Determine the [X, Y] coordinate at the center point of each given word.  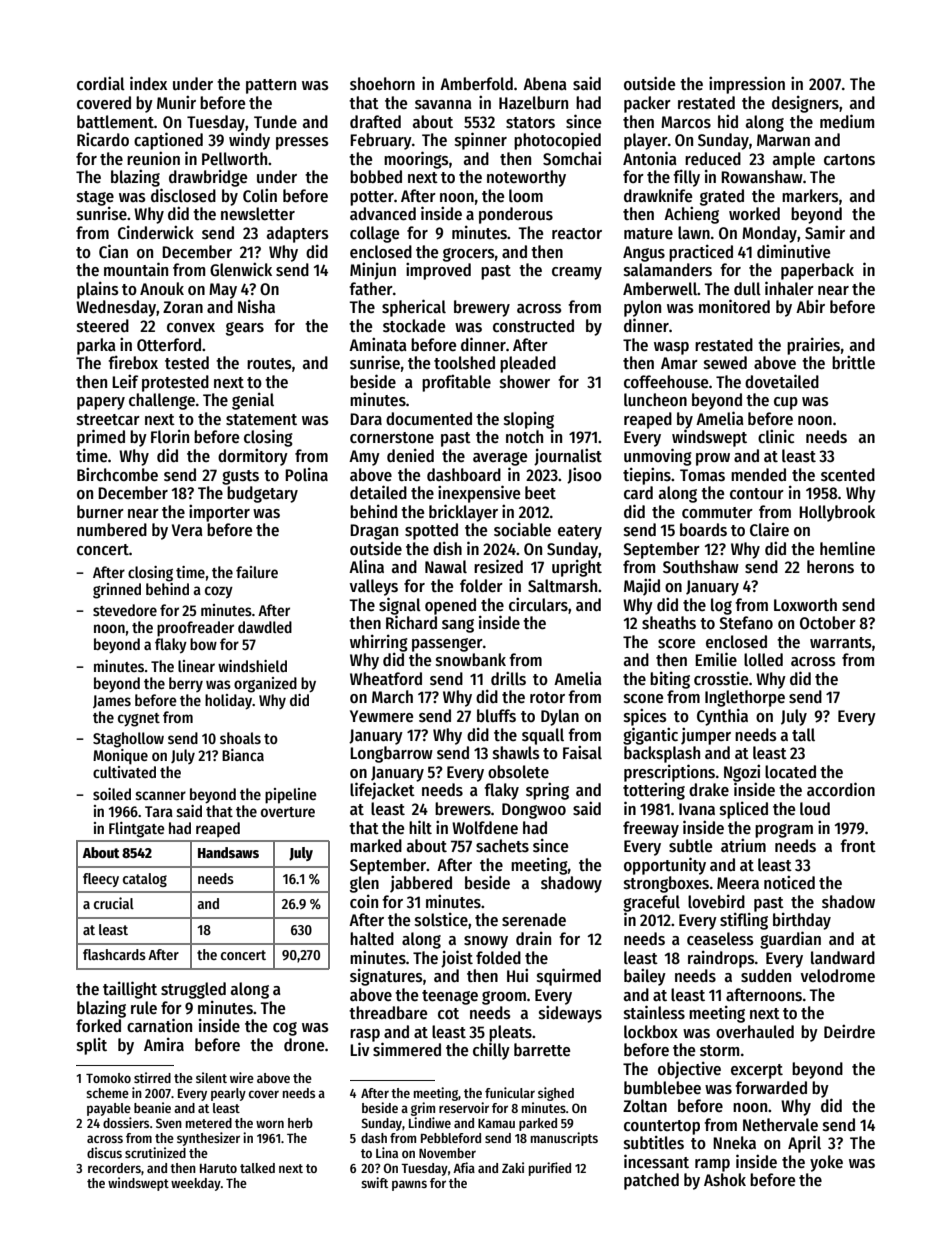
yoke [826, 1163]
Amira [164, 1044]
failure [257, 572]
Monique [120, 757]
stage [95, 198]
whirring [379, 643]
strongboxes [666, 884]
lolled [763, 660]
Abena [545, 84]
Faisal [582, 752]
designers [805, 104]
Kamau [496, 1123]
